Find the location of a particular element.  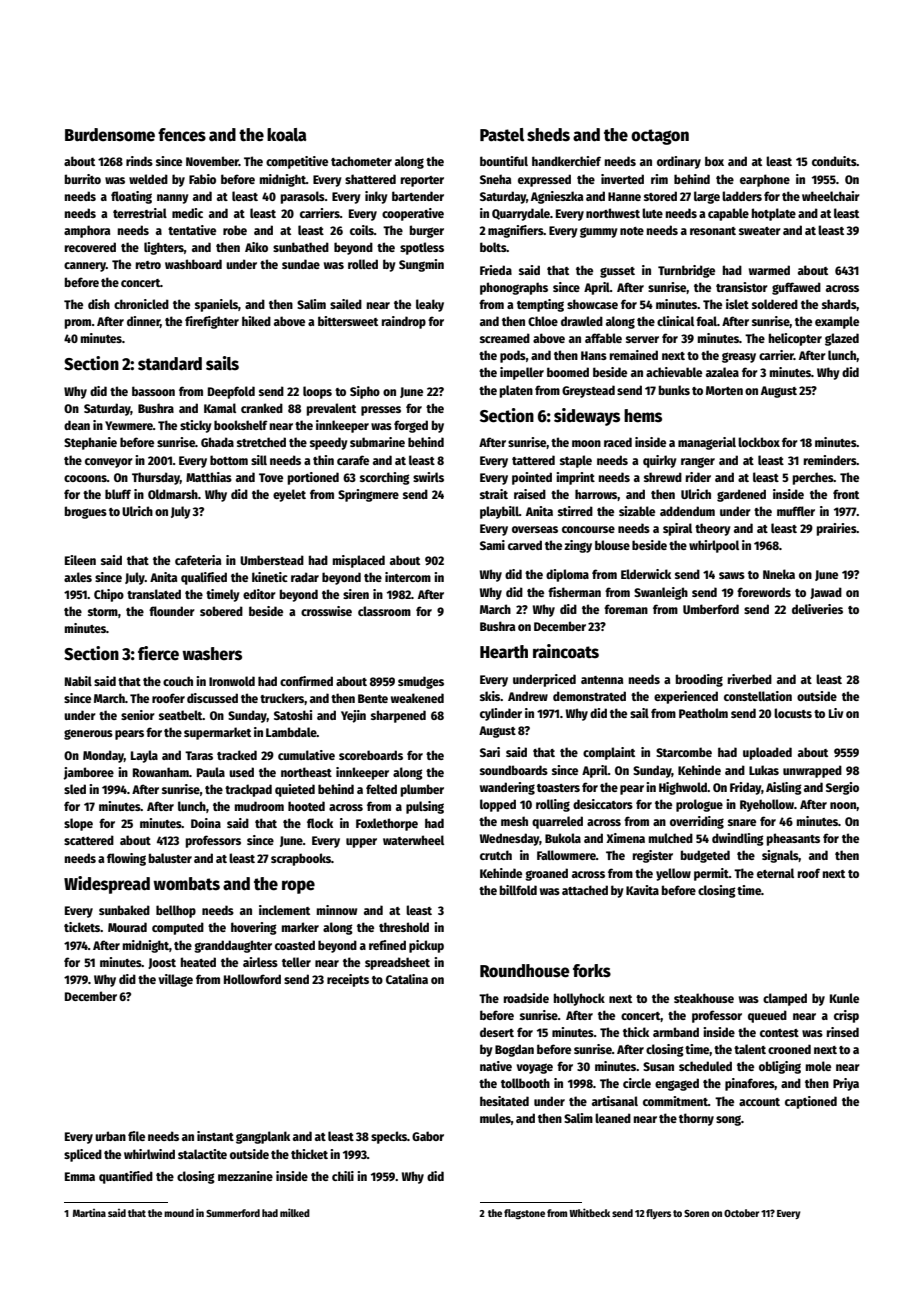

antenna is located at coordinates (602, 680).
